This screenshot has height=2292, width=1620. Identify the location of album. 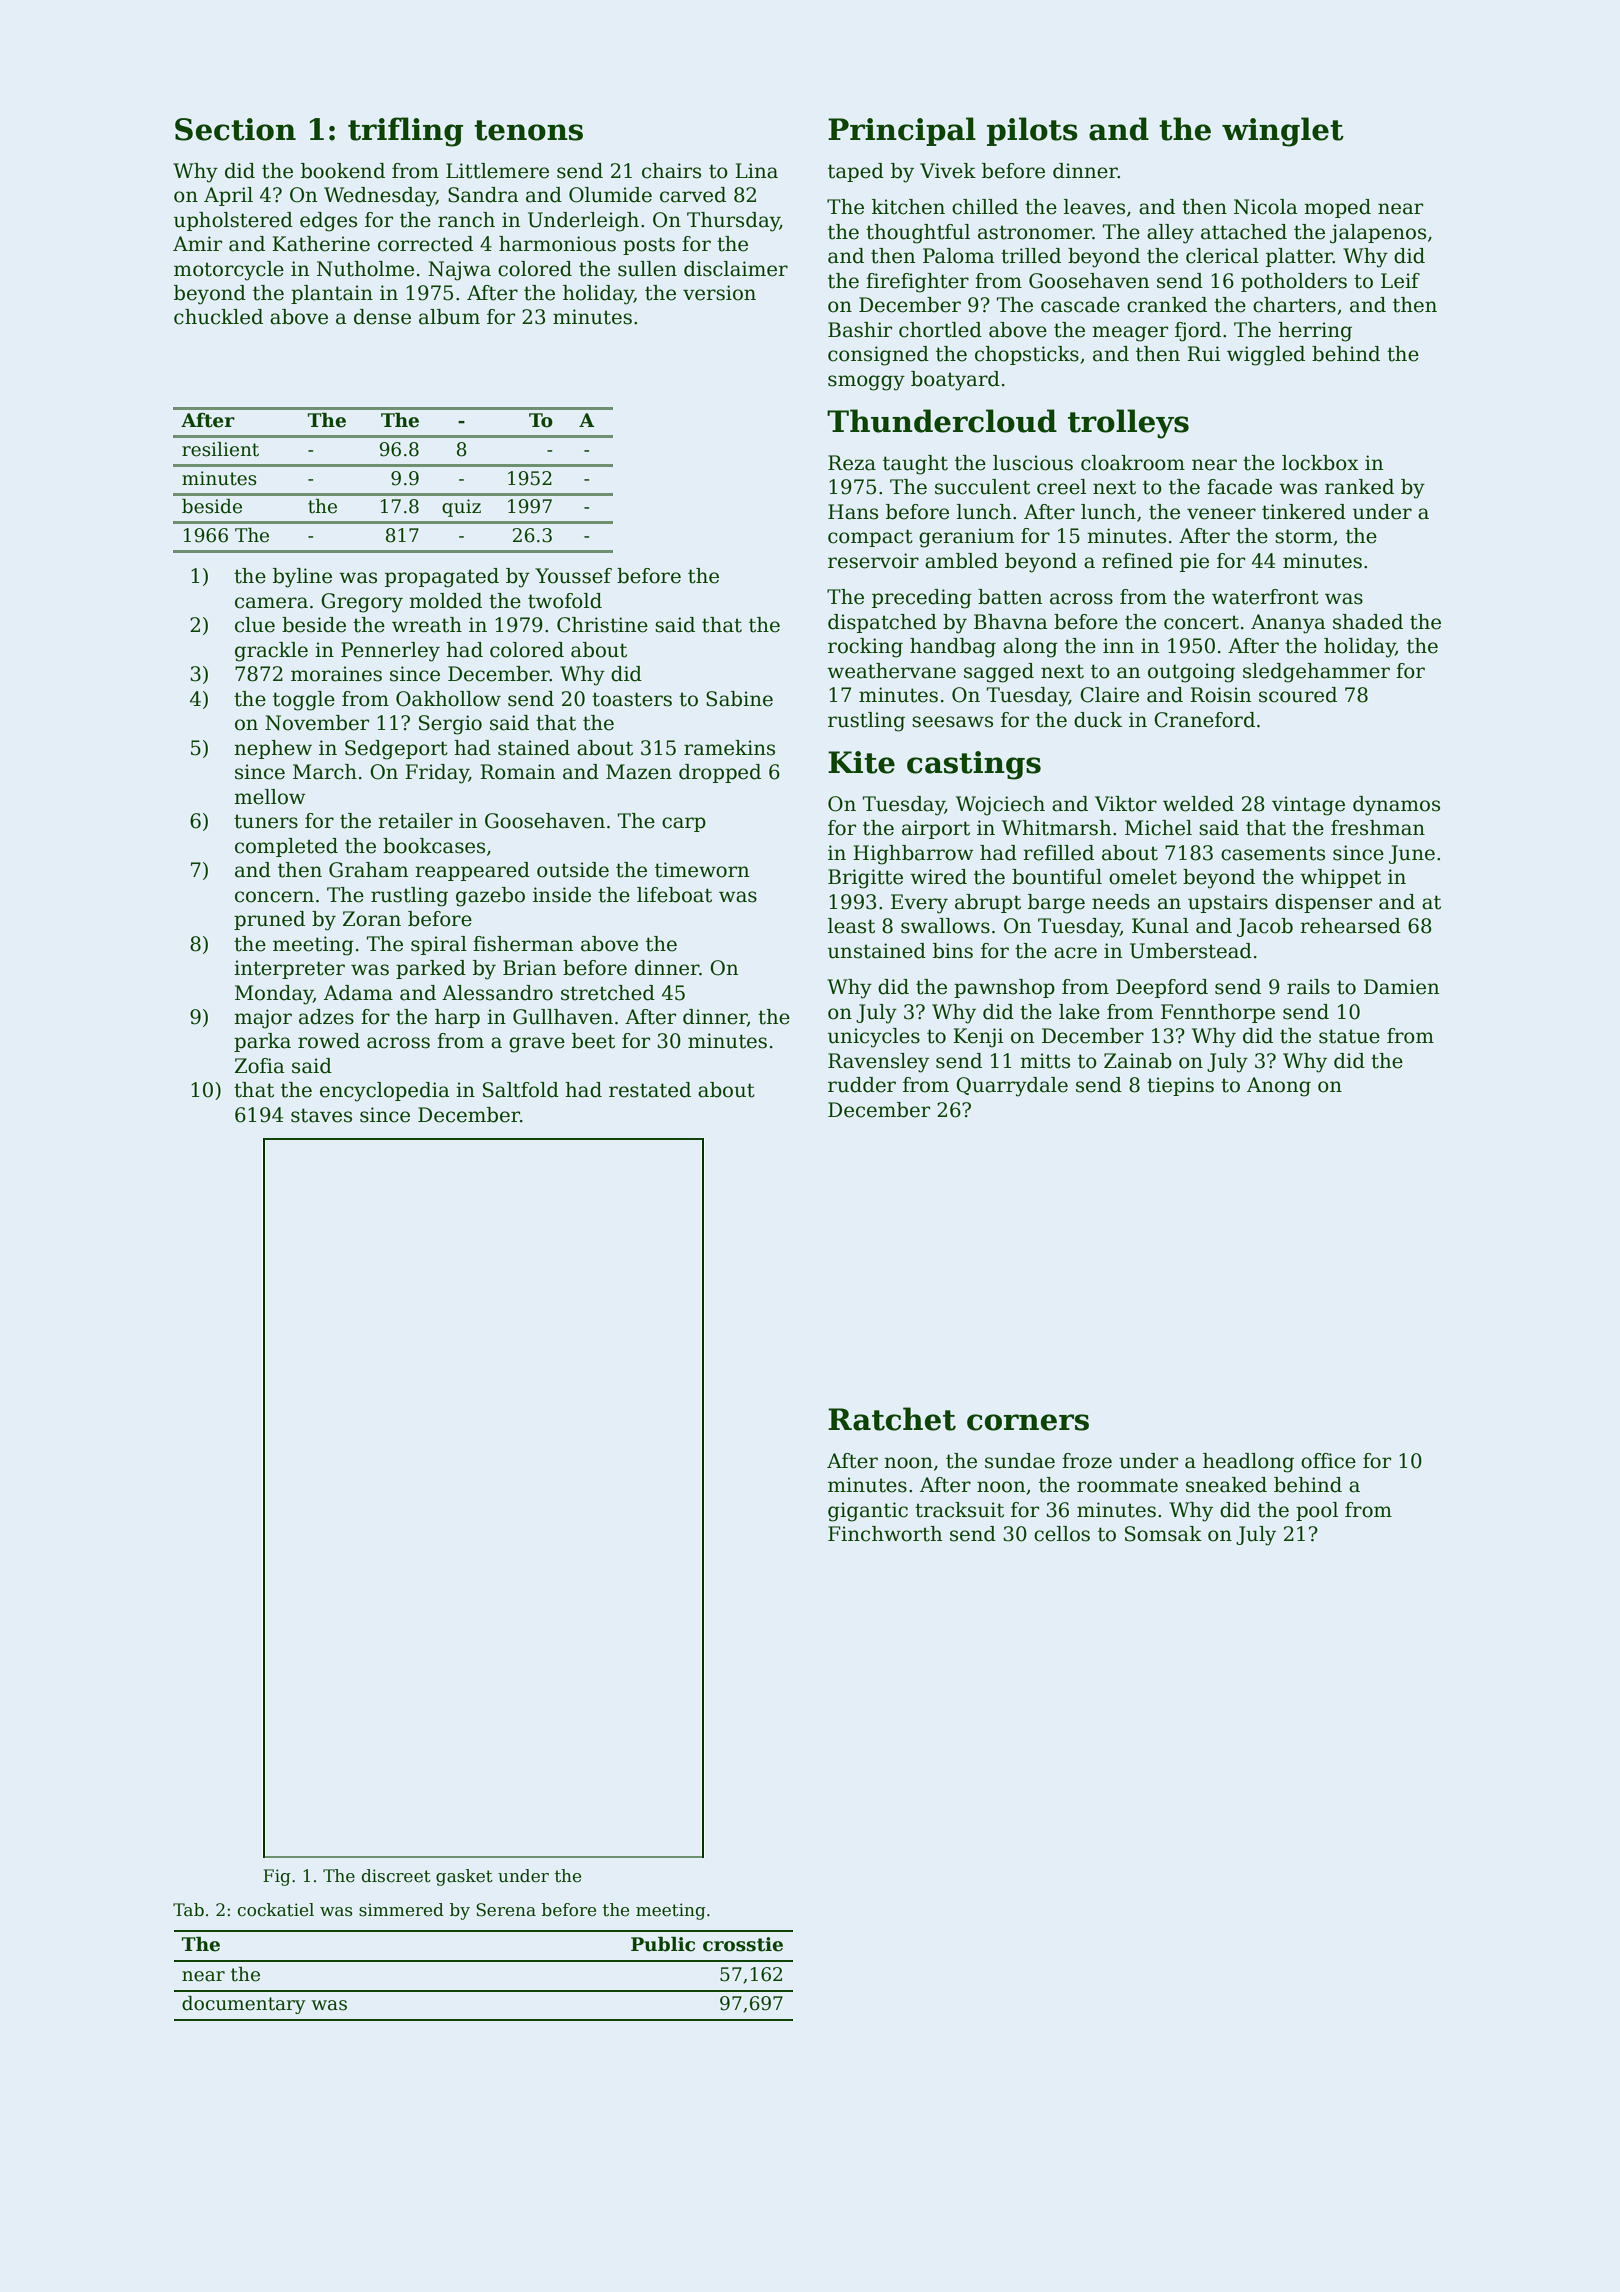
(449, 317).
